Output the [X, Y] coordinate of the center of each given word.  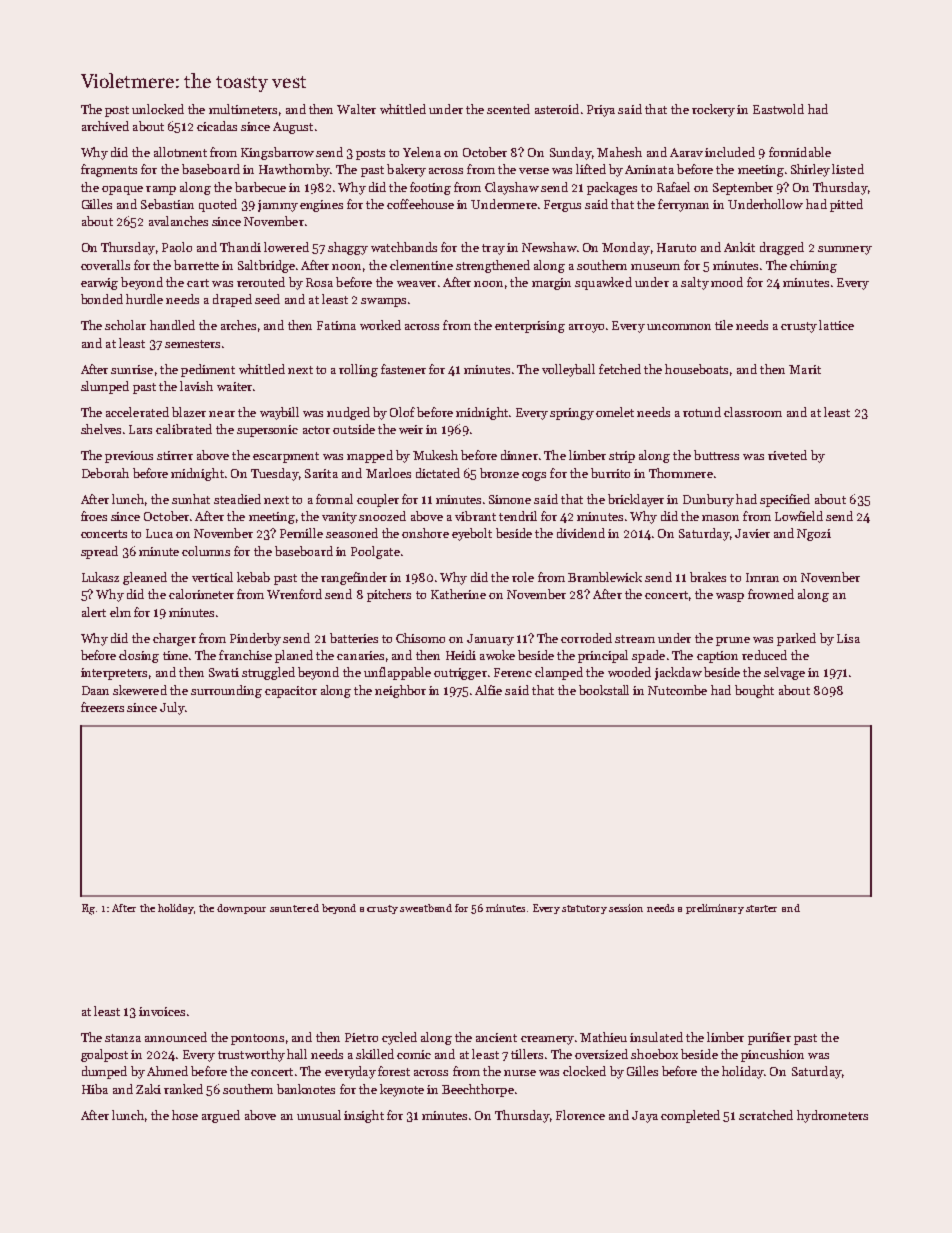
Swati [224, 672]
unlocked [158, 109]
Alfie [488, 690]
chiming [813, 266]
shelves [101, 429]
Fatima [336, 325]
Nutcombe [677, 690]
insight [364, 1116]
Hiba [95, 1089]
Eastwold [778, 109]
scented [508, 109]
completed [690, 1116]
